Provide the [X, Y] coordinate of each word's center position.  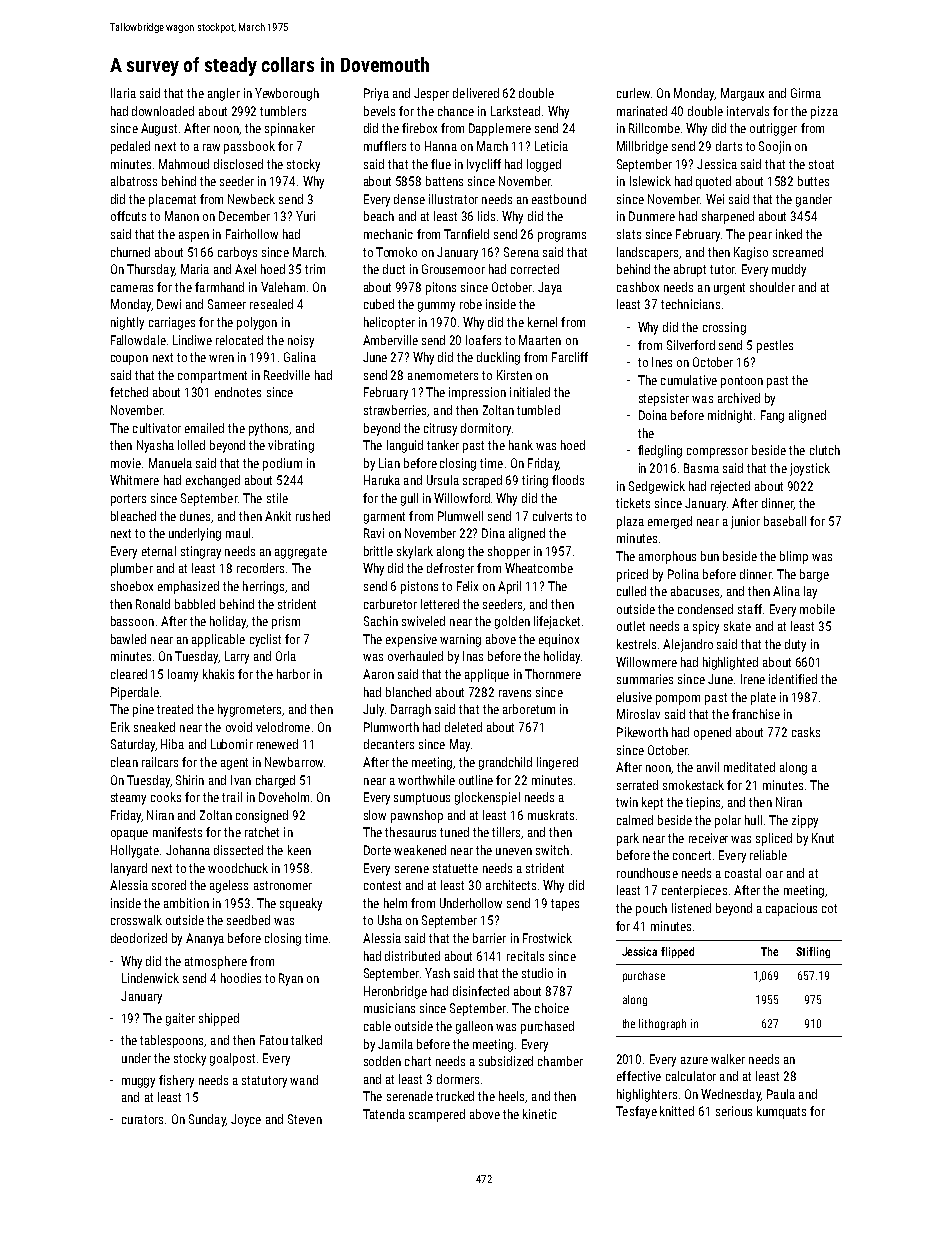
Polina [683, 574]
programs [562, 237]
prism [286, 622]
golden [512, 622]
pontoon [742, 382]
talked [306, 1040]
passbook [249, 147]
